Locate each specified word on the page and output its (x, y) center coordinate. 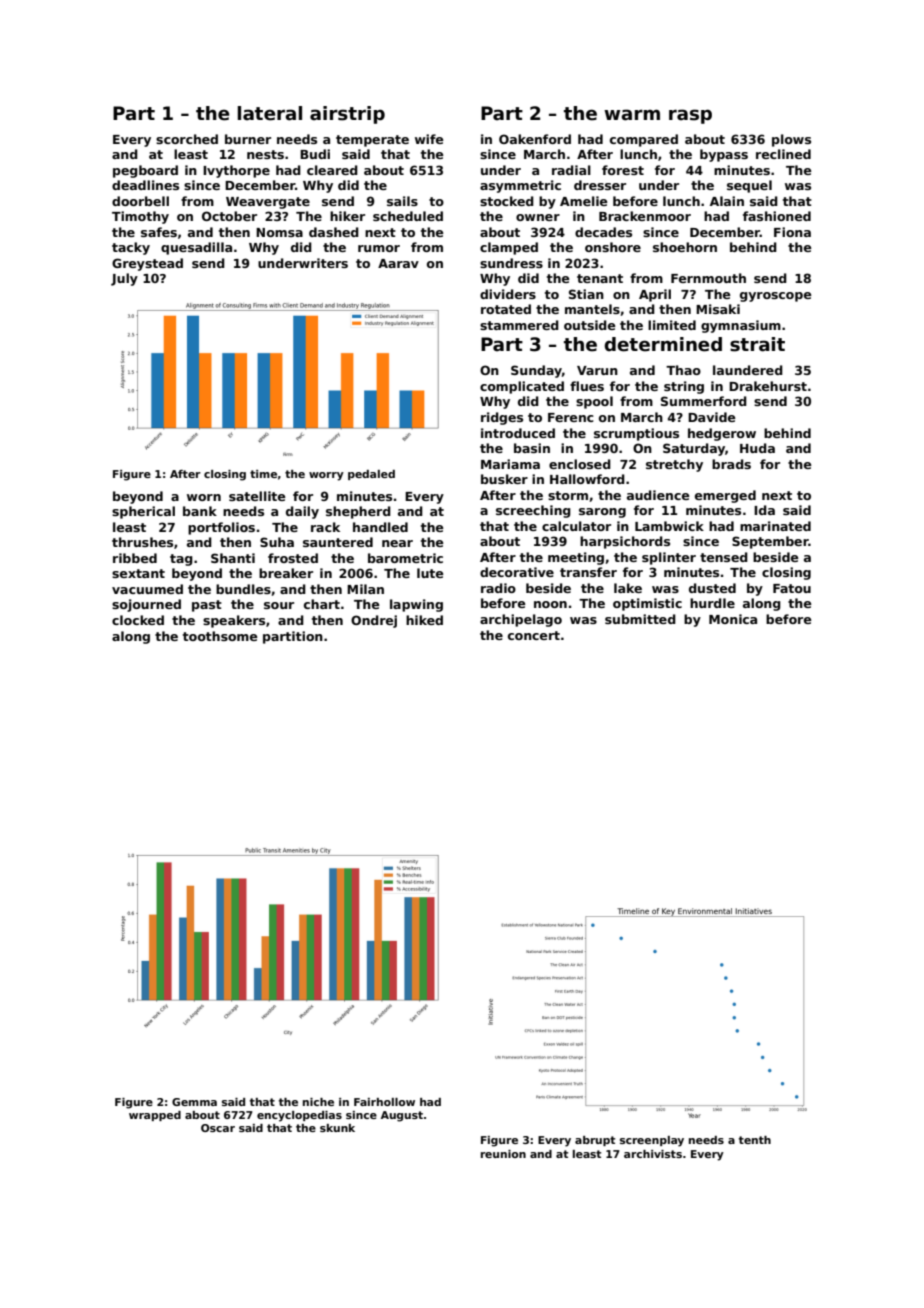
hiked (424, 620)
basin (532, 448)
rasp (690, 116)
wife (429, 139)
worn (204, 497)
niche (318, 1102)
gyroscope (776, 297)
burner (248, 139)
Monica (733, 619)
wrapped (155, 1116)
